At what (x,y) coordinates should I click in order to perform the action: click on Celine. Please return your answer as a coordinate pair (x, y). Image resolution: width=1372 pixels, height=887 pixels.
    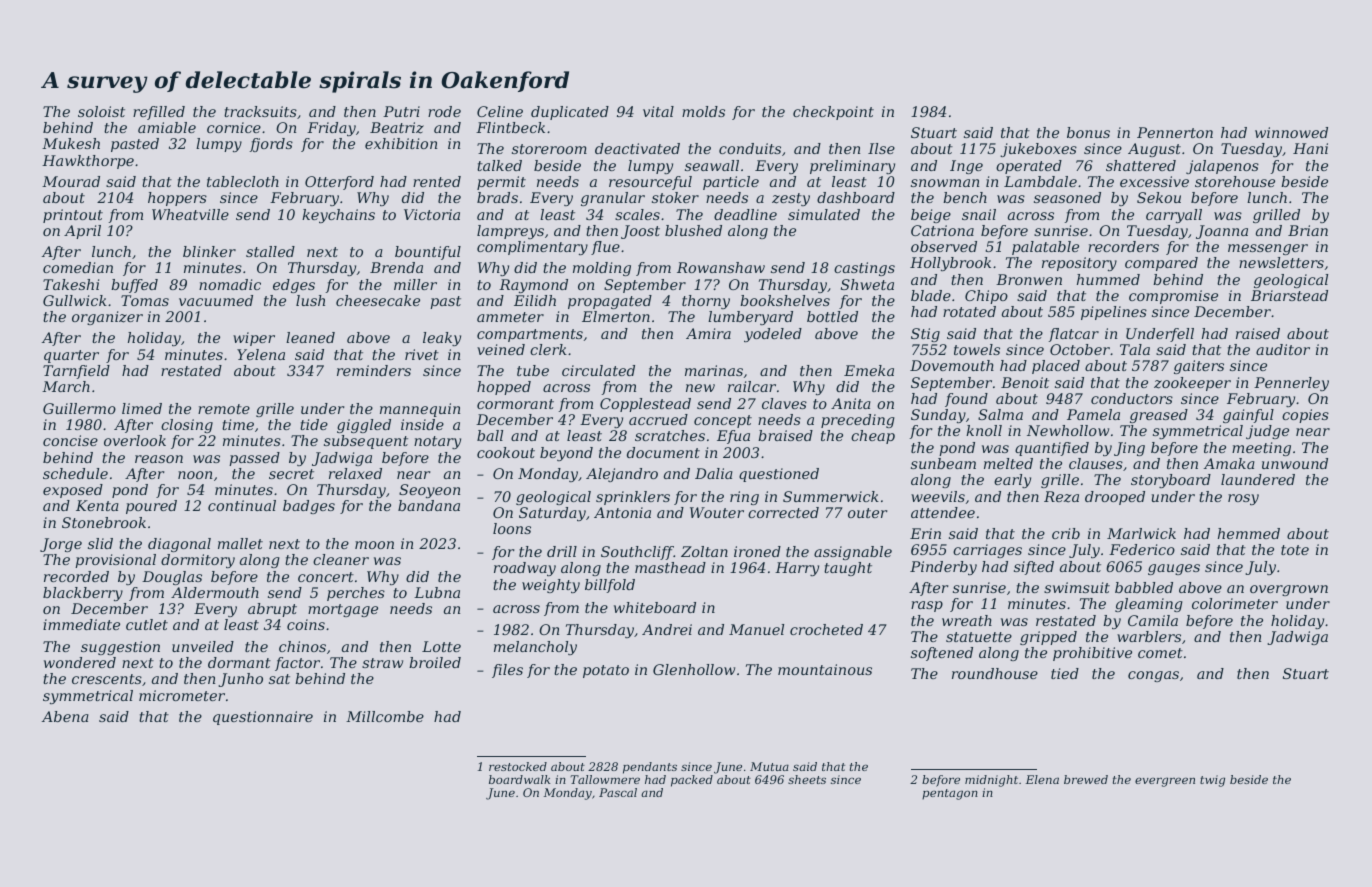
    Looking at the image, I should click on (500, 111).
